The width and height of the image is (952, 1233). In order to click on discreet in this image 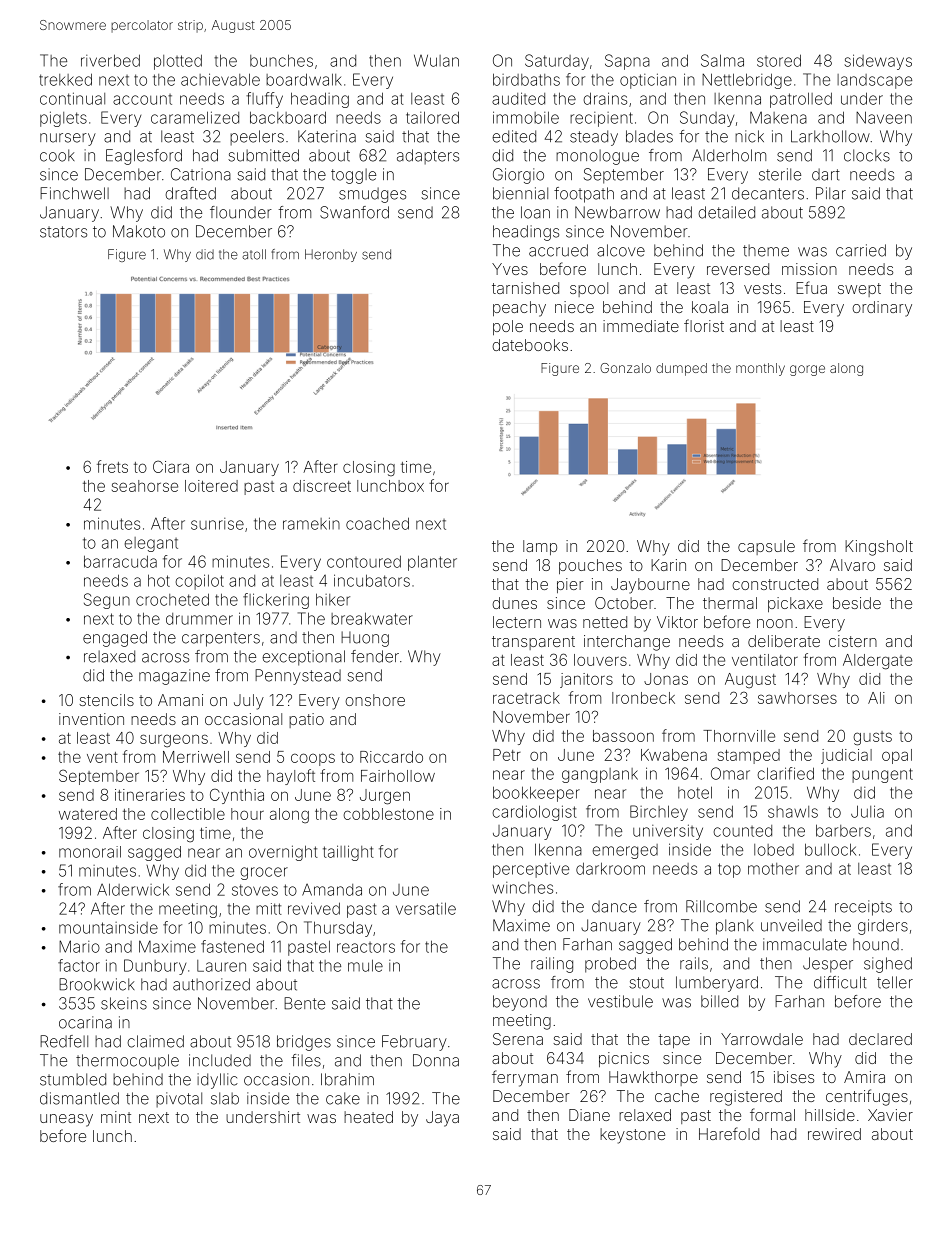, I will do `click(322, 486)`.
